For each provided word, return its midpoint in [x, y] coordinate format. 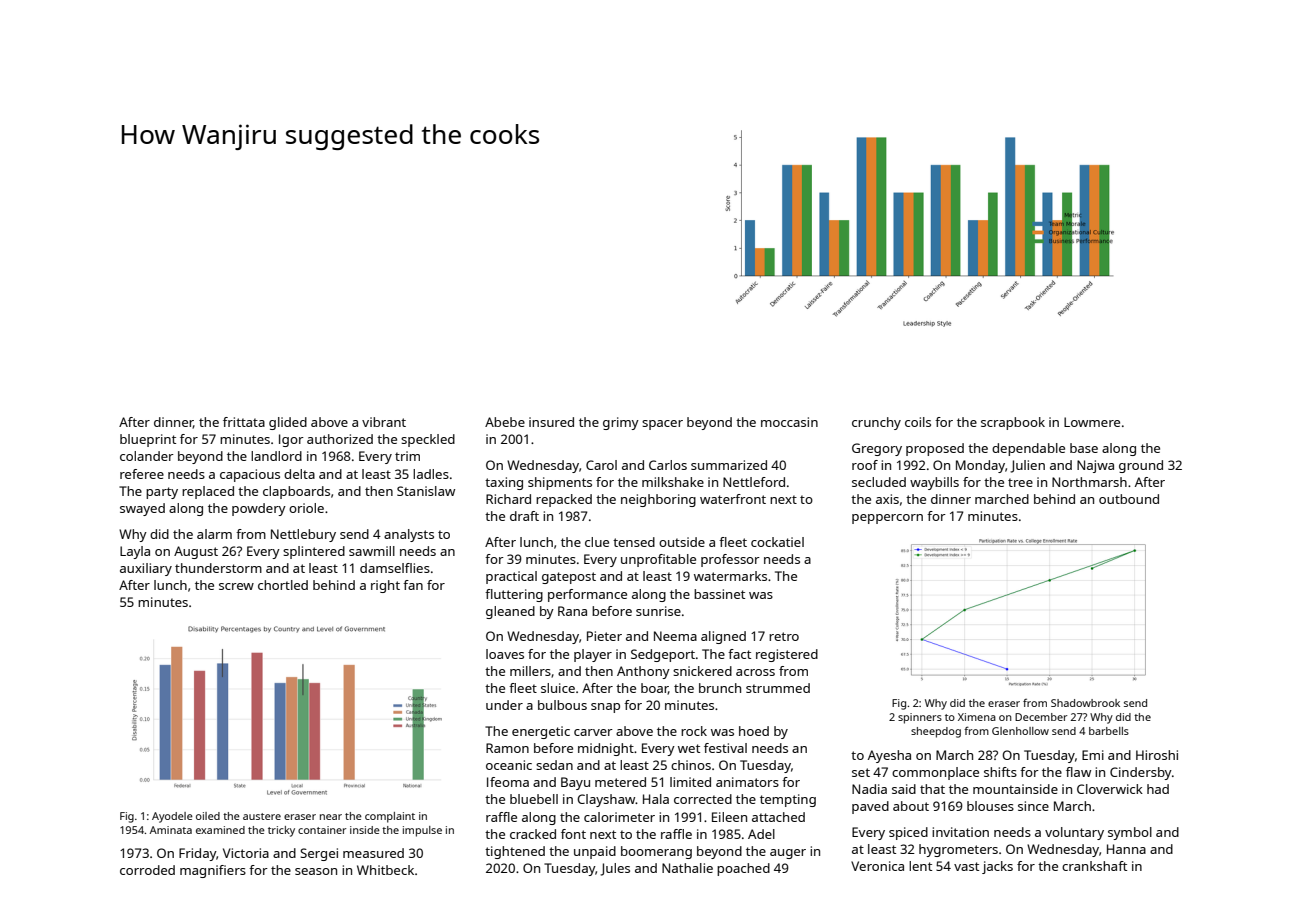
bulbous [562, 705]
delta [299, 474]
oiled [208, 816]
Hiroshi [1157, 755]
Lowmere [1092, 422]
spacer [662, 425]
